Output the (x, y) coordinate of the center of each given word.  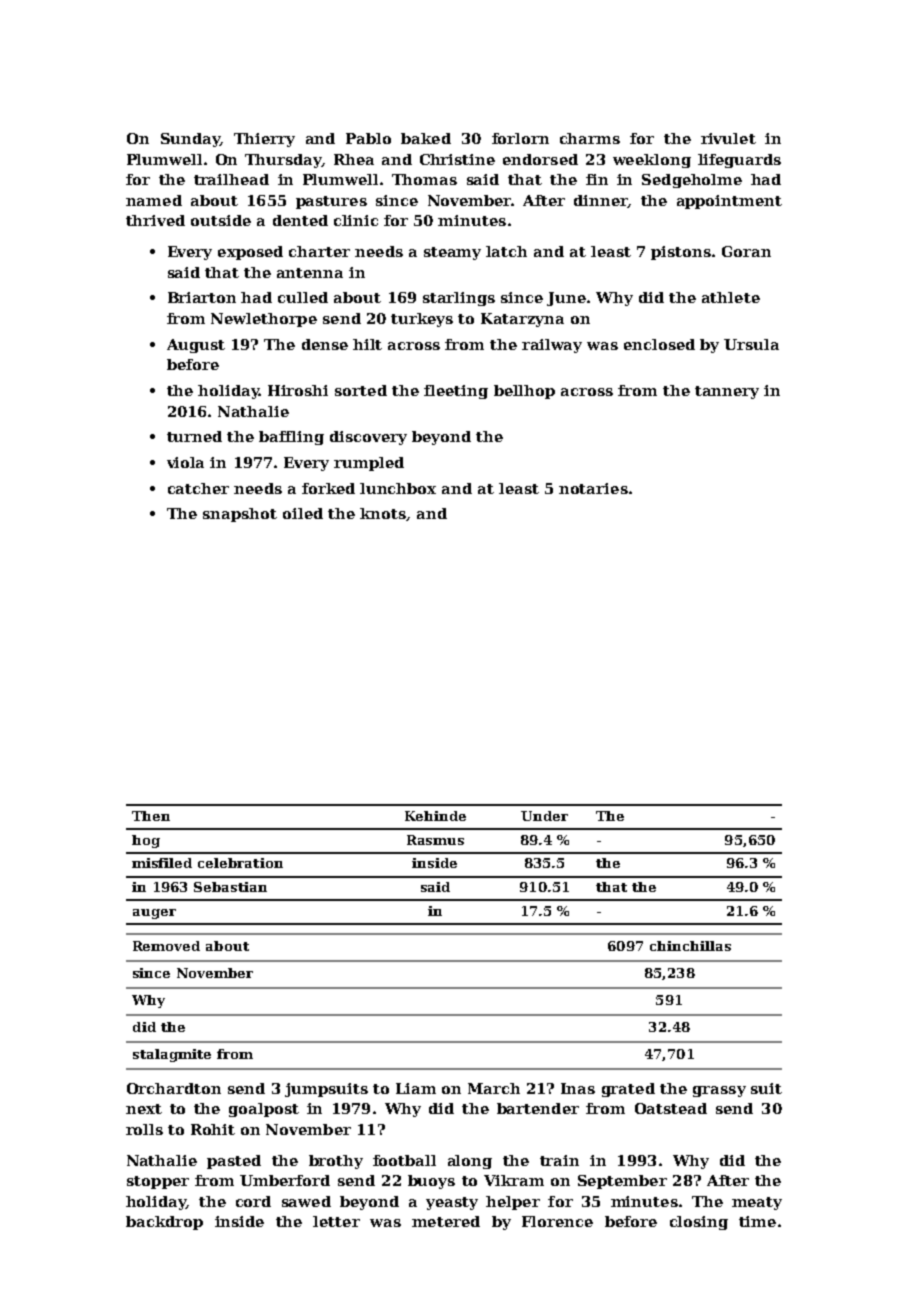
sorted (361, 390)
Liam (416, 1088)
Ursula (751, 344)
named (154, 200)
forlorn (520, 138)
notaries (593, 488)
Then (151, 816)
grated (628, 1090)
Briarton (202, 297)
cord (253, 1201)
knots (383, 514)
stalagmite (172, 1055)
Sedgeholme (692, 181)
